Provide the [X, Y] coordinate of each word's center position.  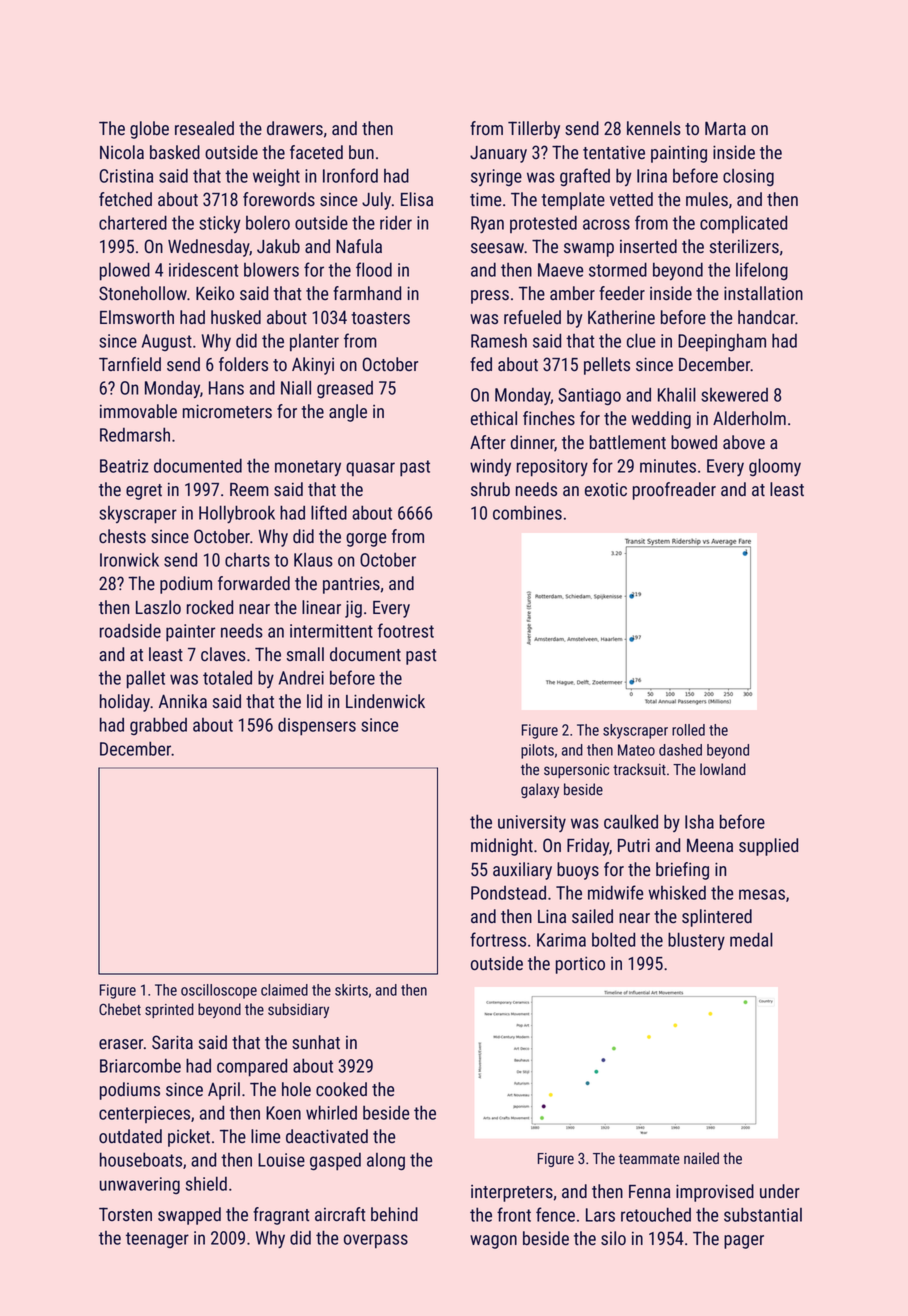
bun [361, 152]
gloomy [775, 467]
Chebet [120, 1009]
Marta [725, 128]
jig [353, 609]
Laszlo [158, 607]
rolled [688, 730]
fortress [498, 939]
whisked [677, 892]
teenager [157, 1240]
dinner [532, 442]
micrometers [227, 411]
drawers [295, 128]
